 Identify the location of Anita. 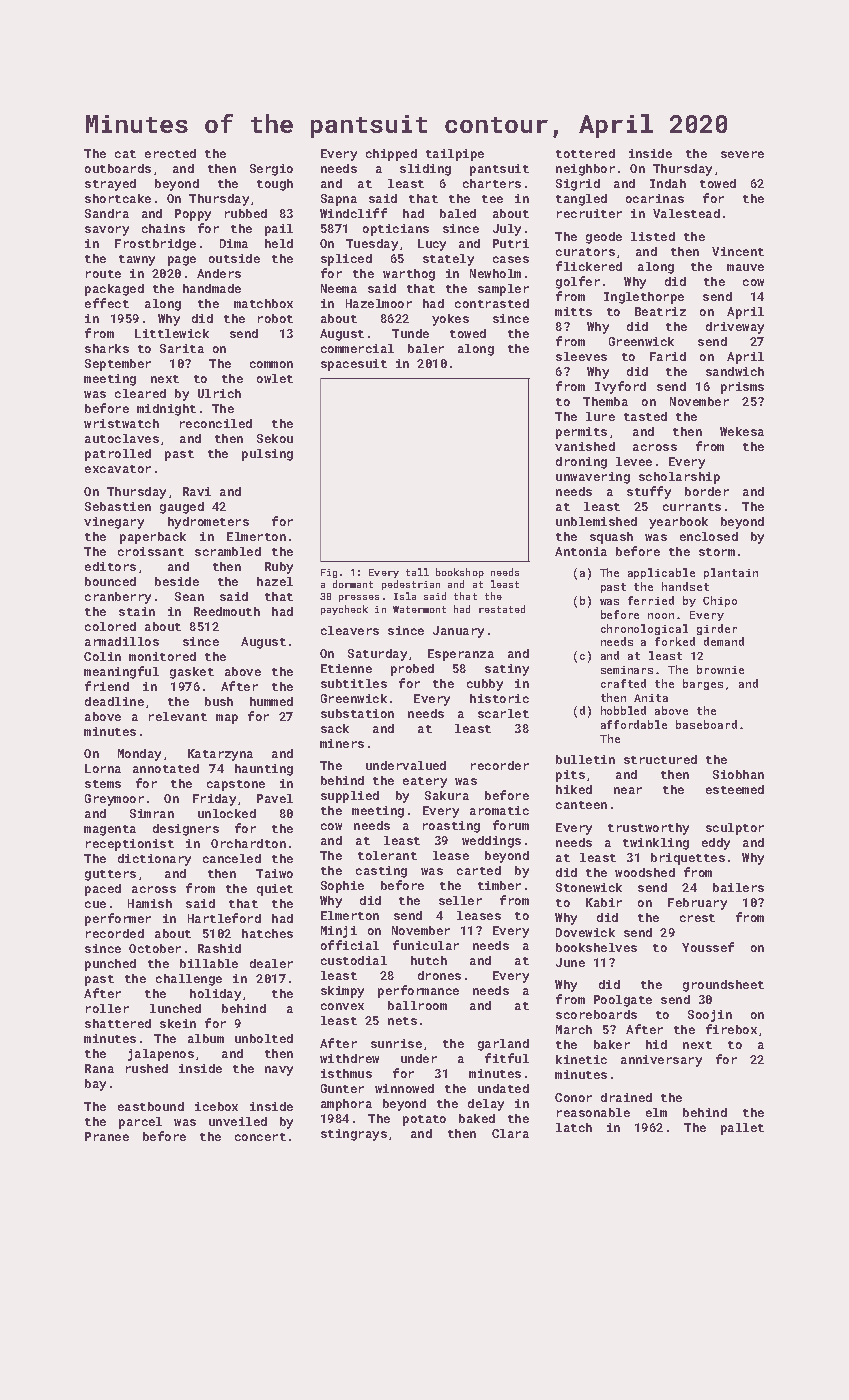
(651, 698).
